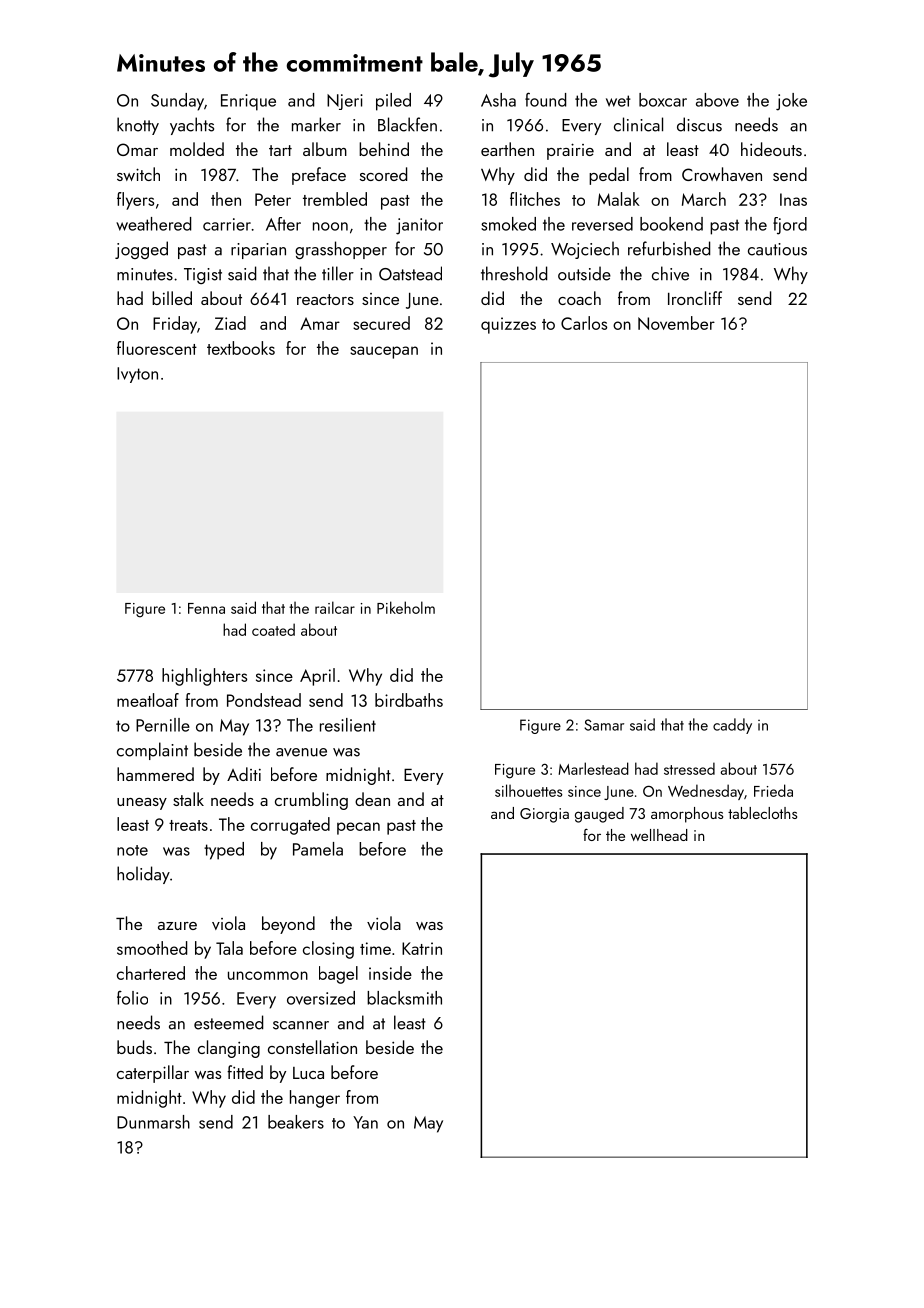  Describe the element at coordinates (248, 102) in the image. I see `Enrique` at that location.
